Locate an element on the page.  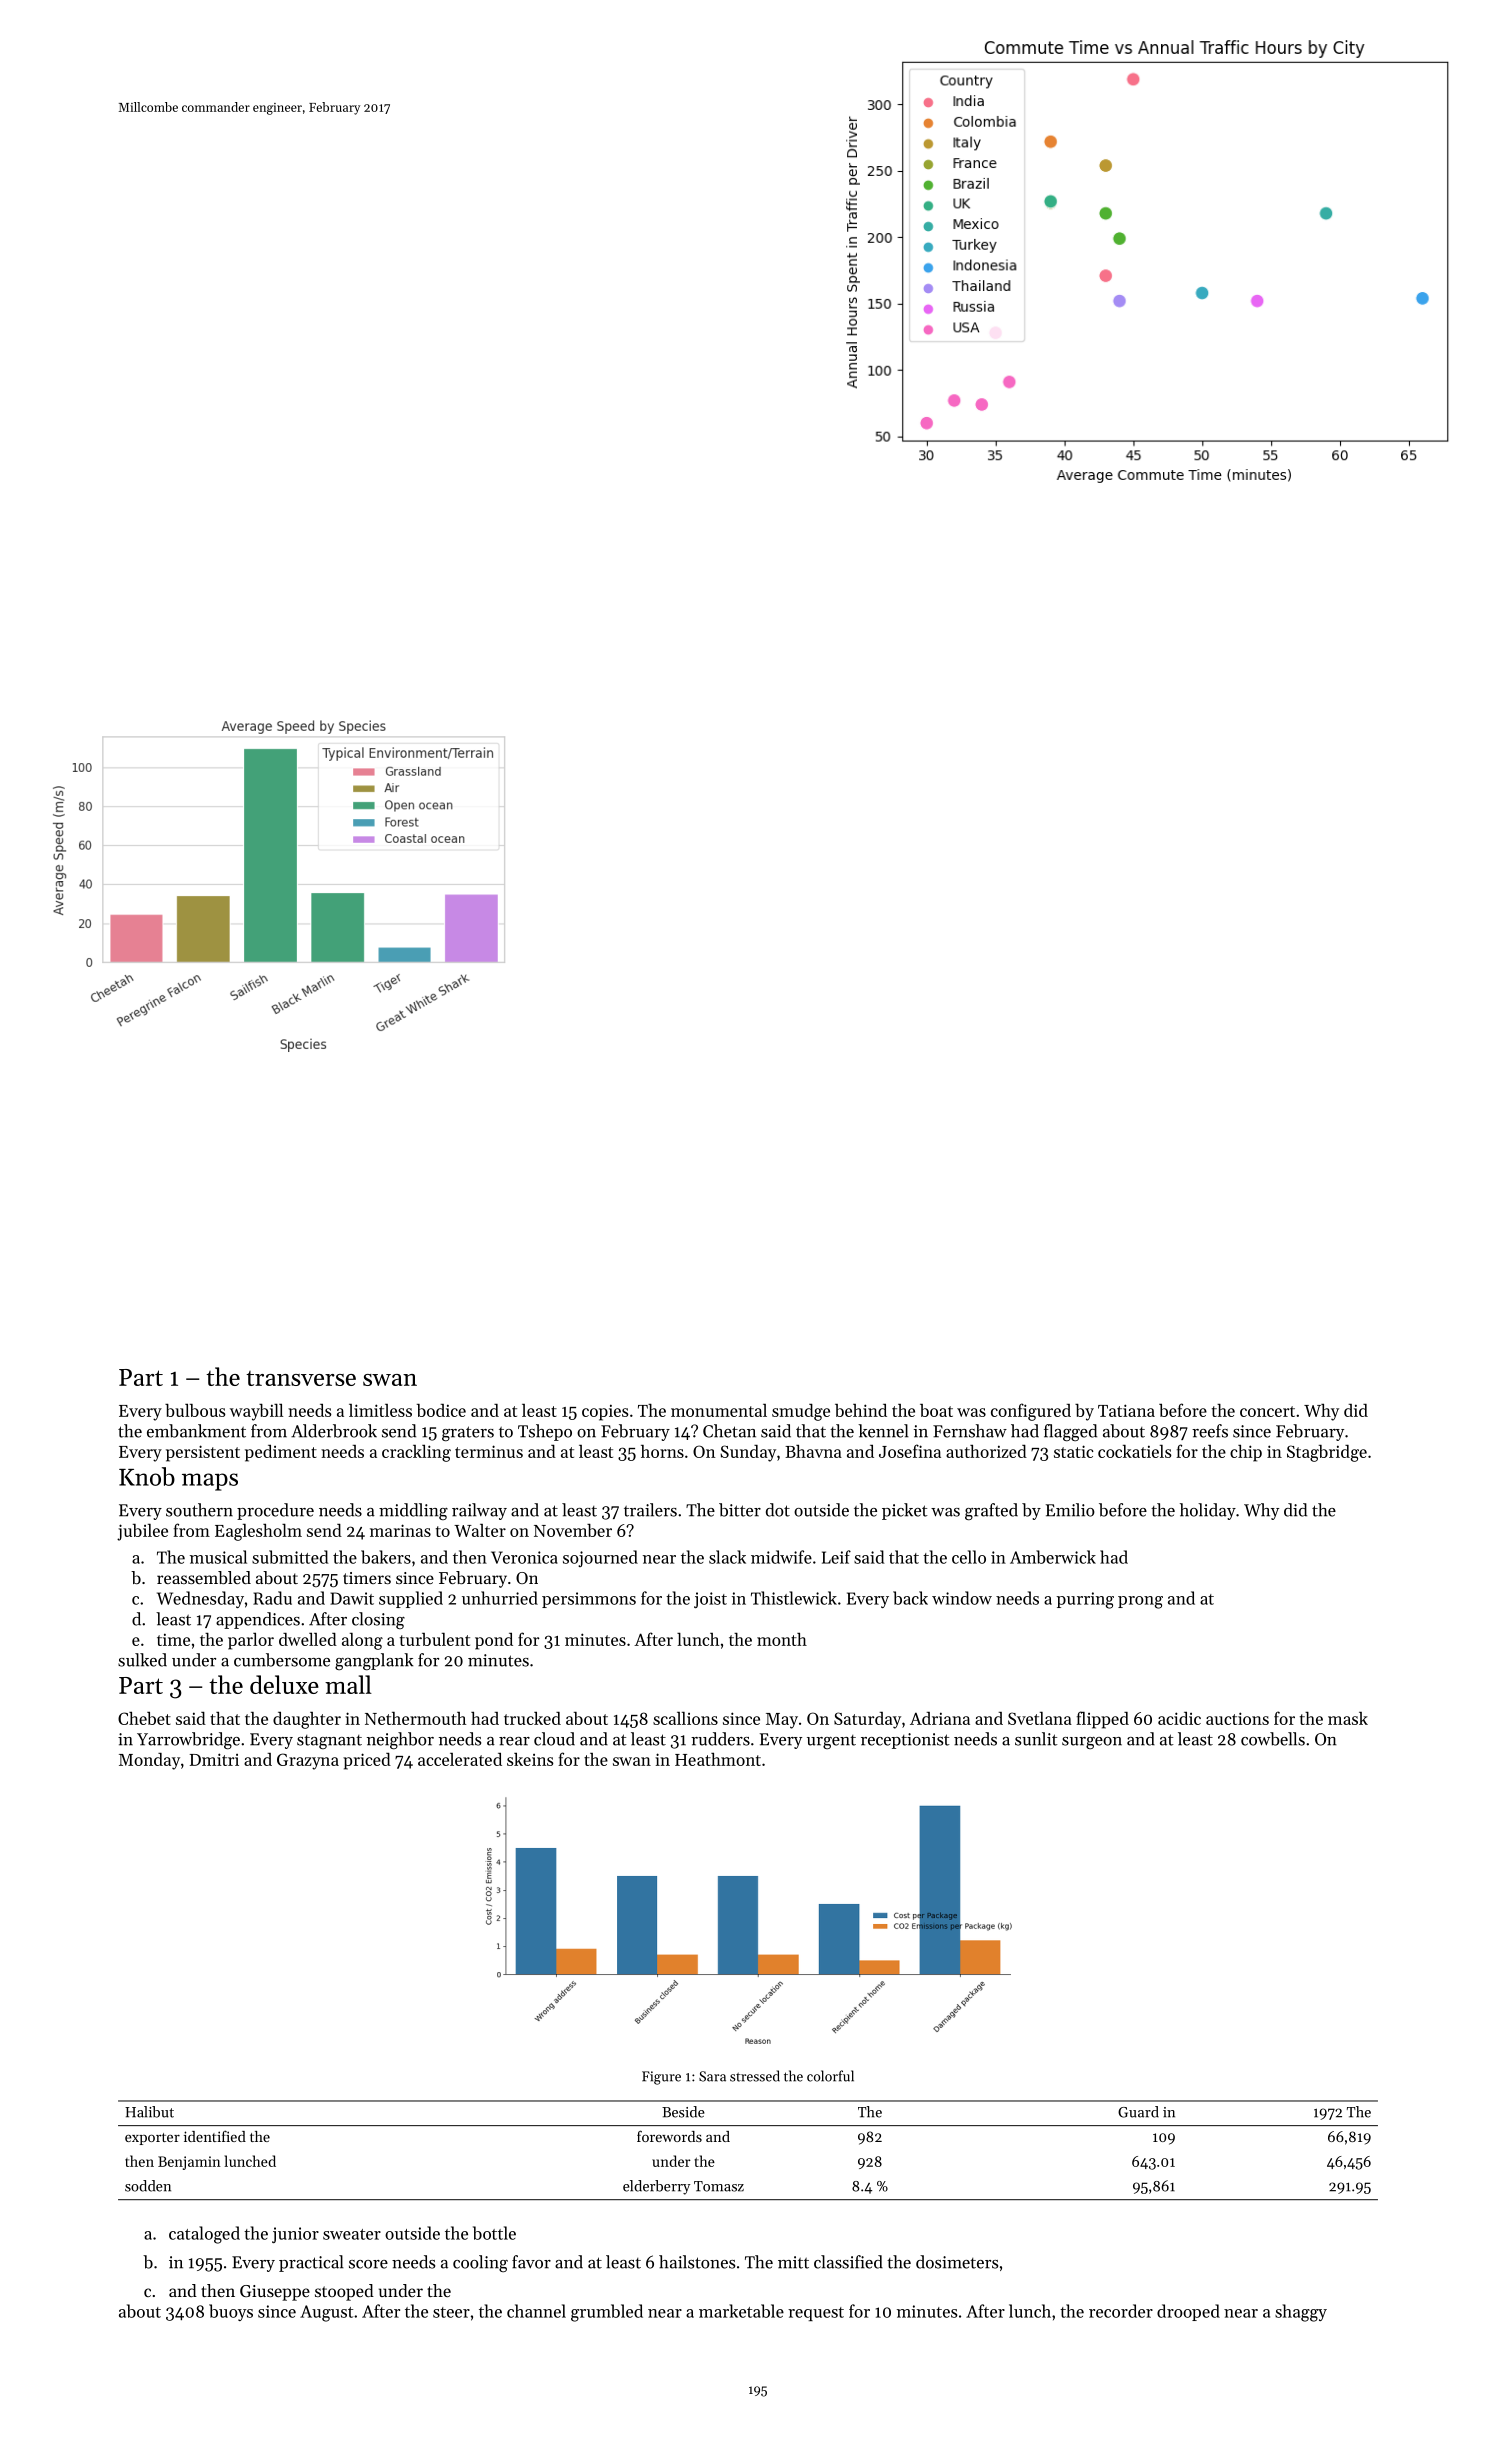
steer is located at coordinates (451, 2312).
